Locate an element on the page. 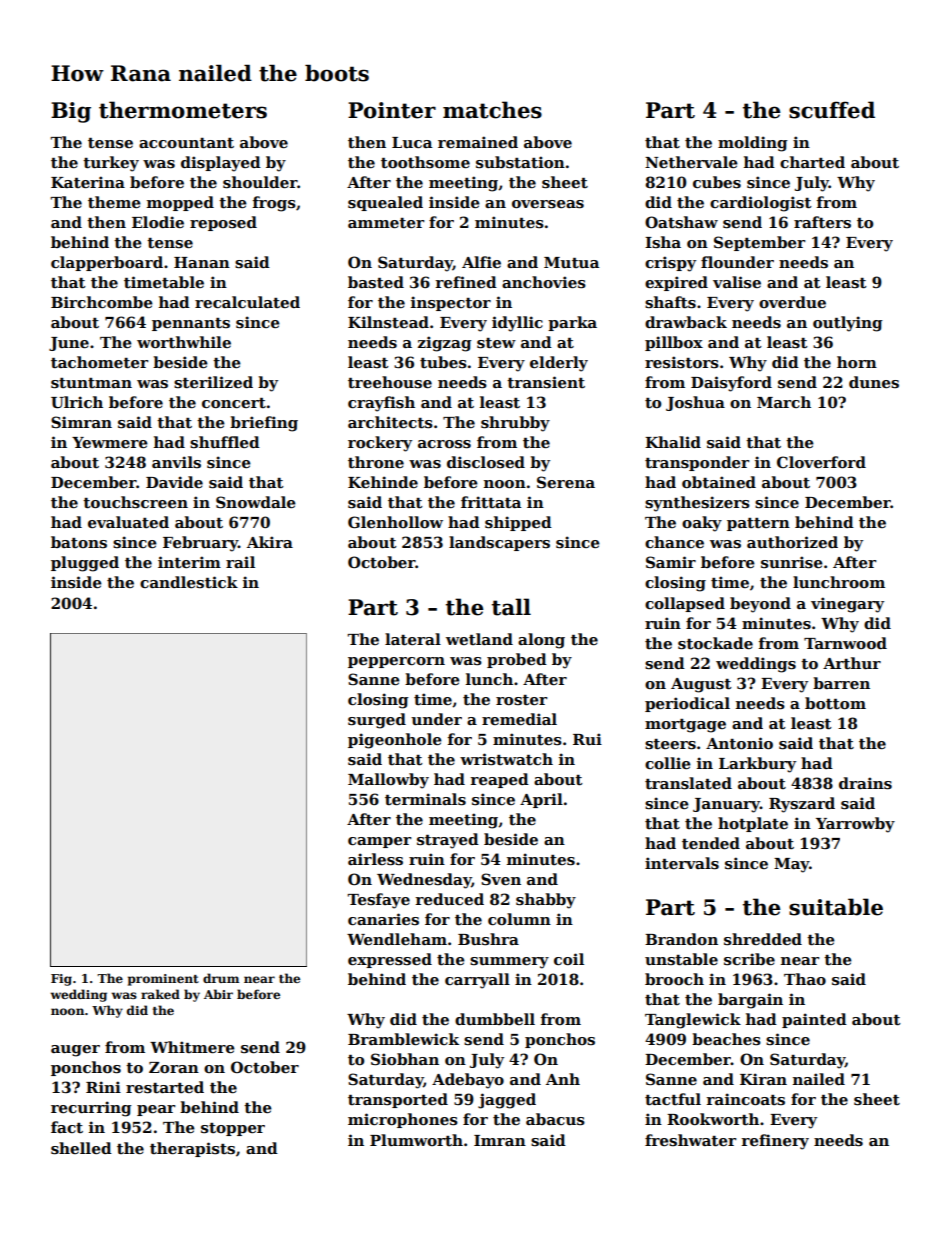 This image has width=952, height=1233. thermometers is located at coordinates (183, 110).
